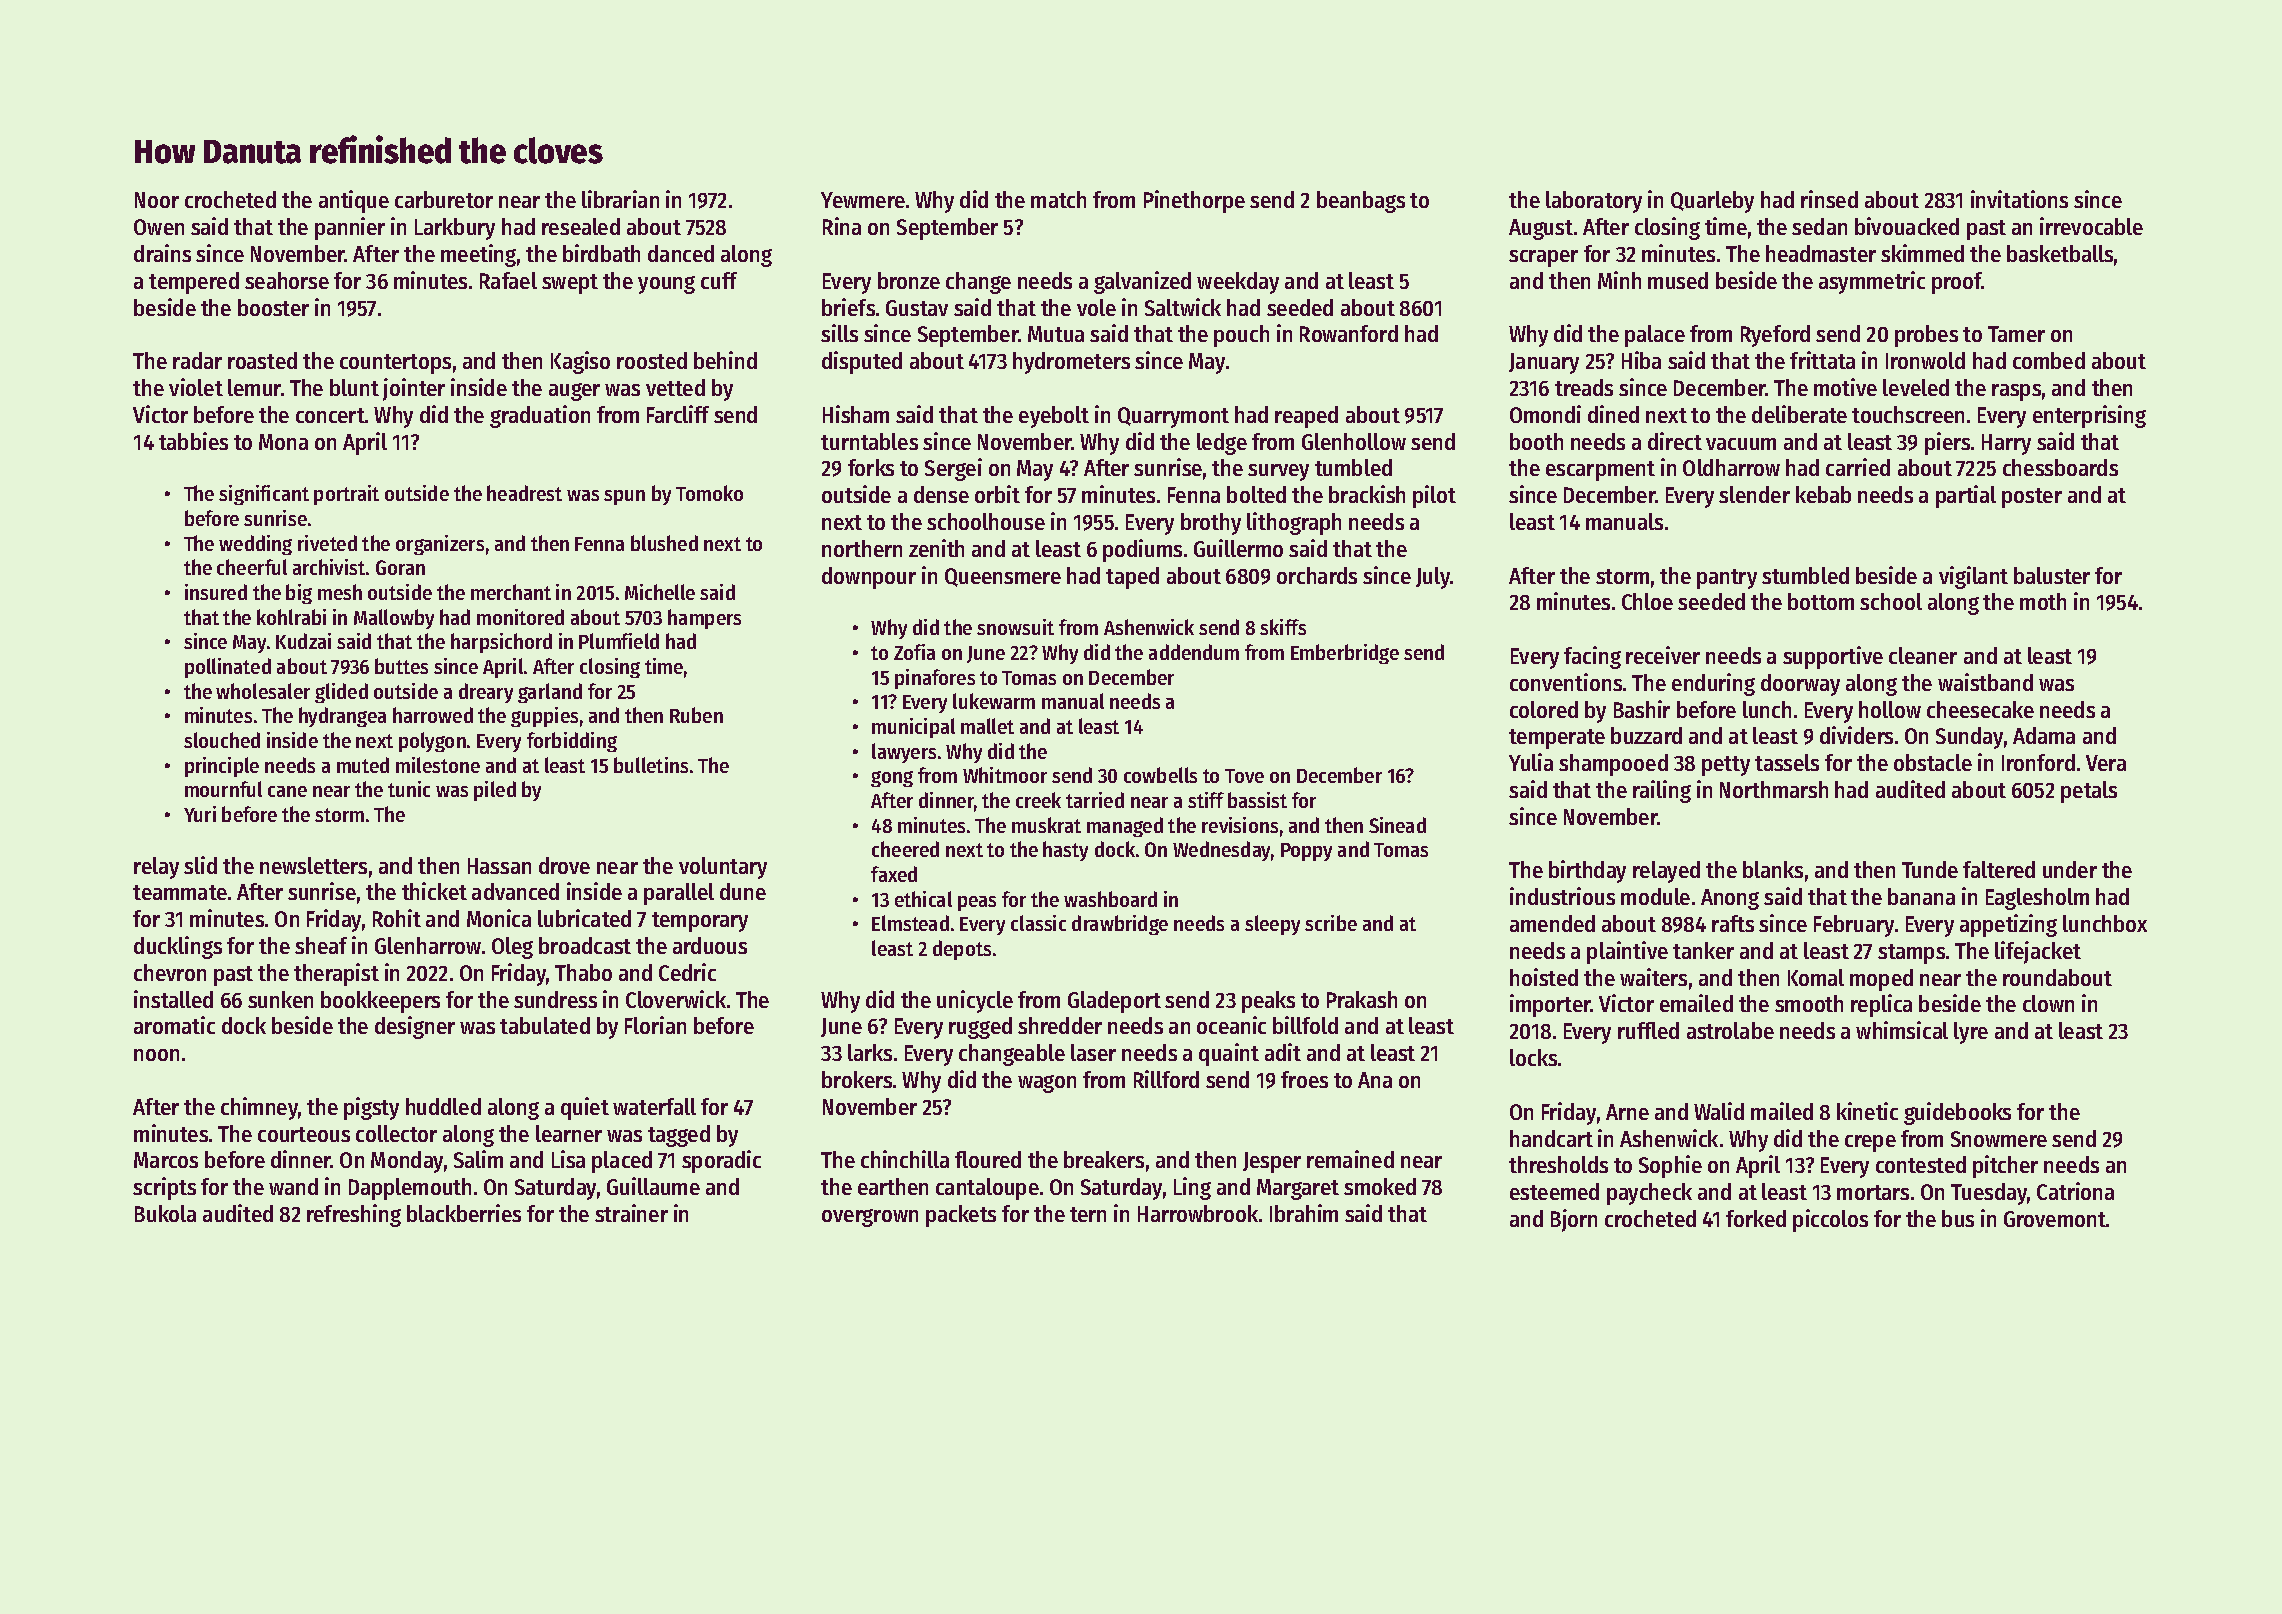 Image resolution: width=2282 pixels, height=1614 pixels. Describe the element at coordinates (1361, 202) in the document. I see `beanbags` at that location.
